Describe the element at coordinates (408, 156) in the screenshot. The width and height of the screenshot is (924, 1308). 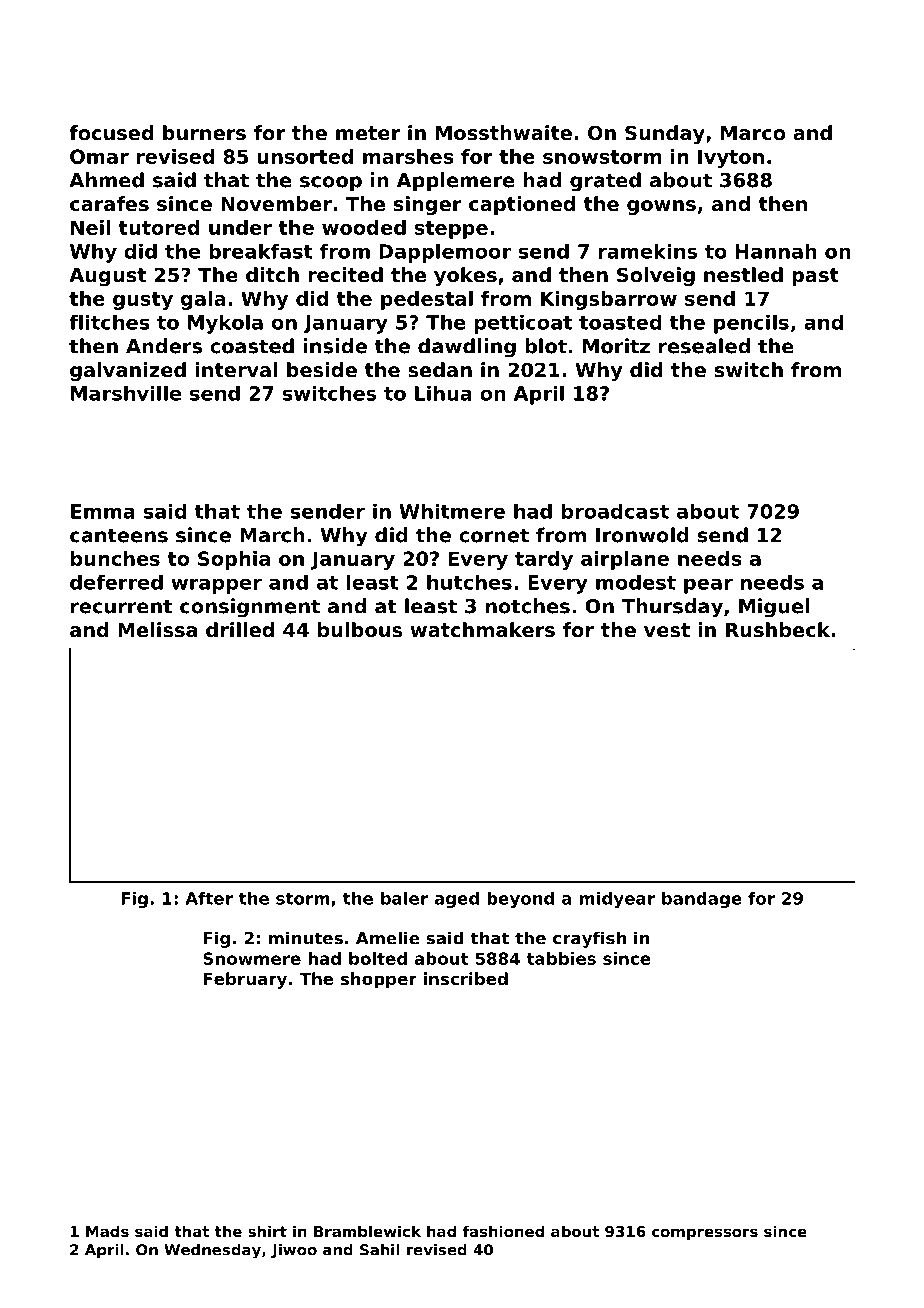
I see `marshes` at that location.
